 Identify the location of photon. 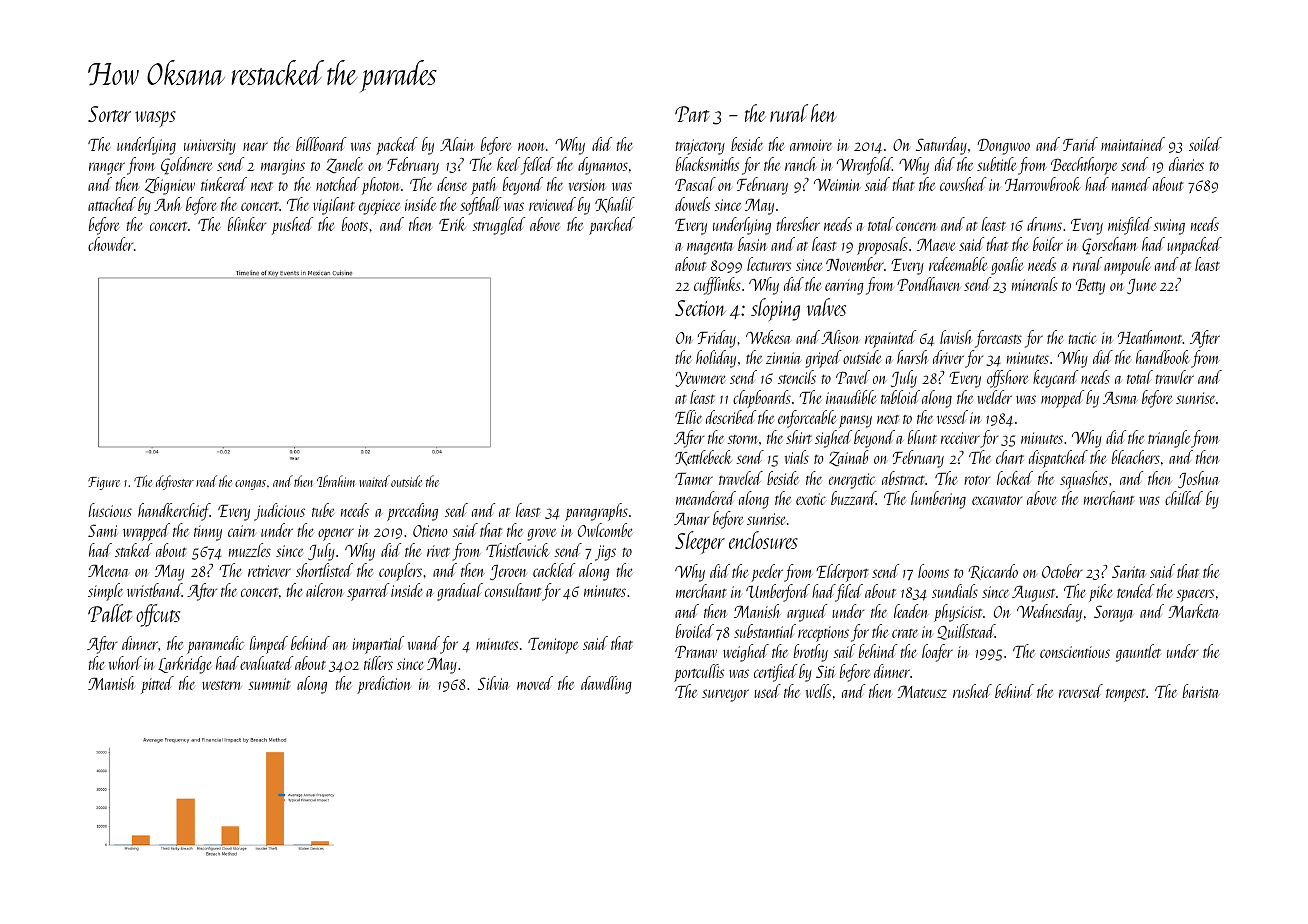
(380, 186).
